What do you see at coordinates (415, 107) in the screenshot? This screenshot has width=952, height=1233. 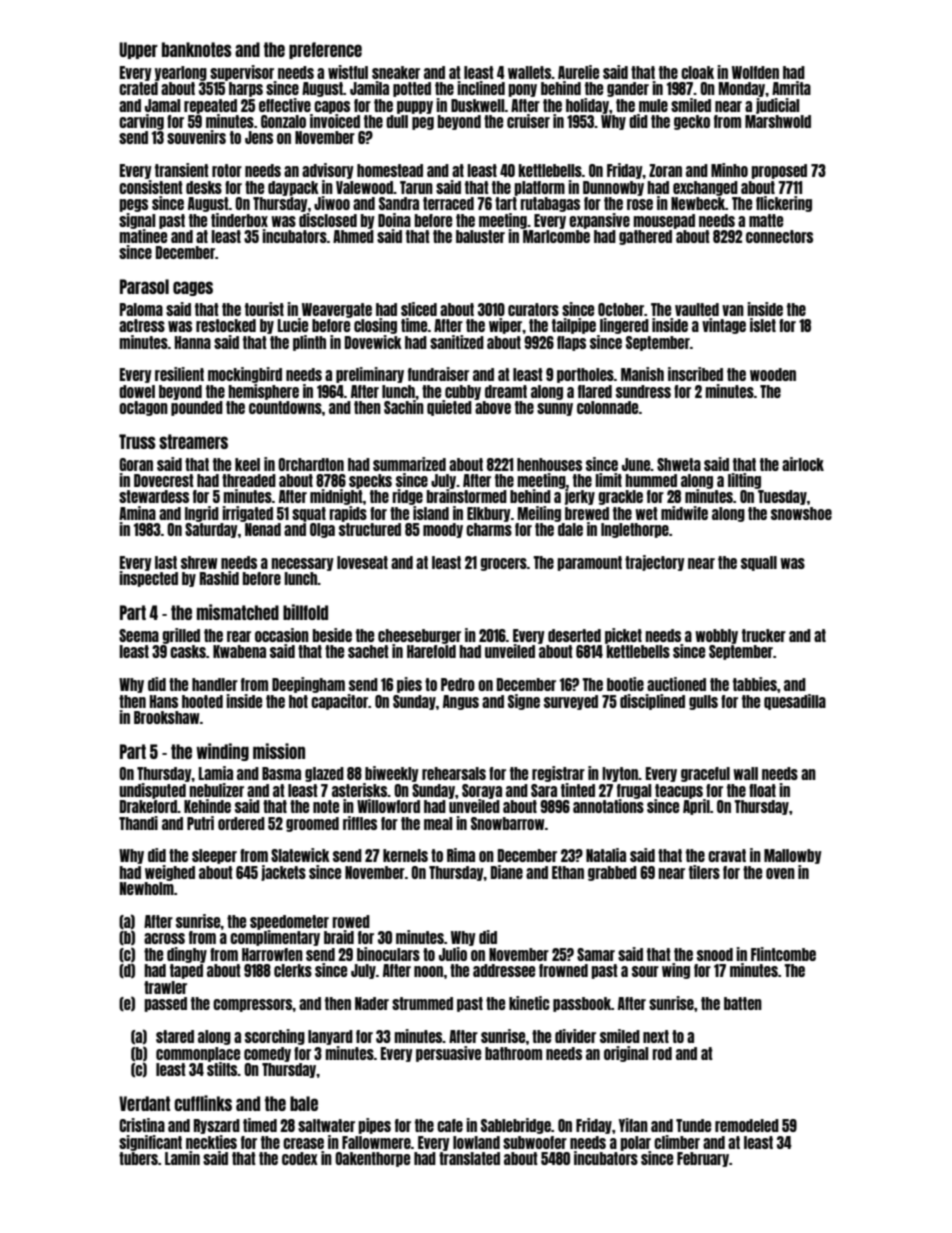 I see `puppy` at bounding box center [415, 107].
